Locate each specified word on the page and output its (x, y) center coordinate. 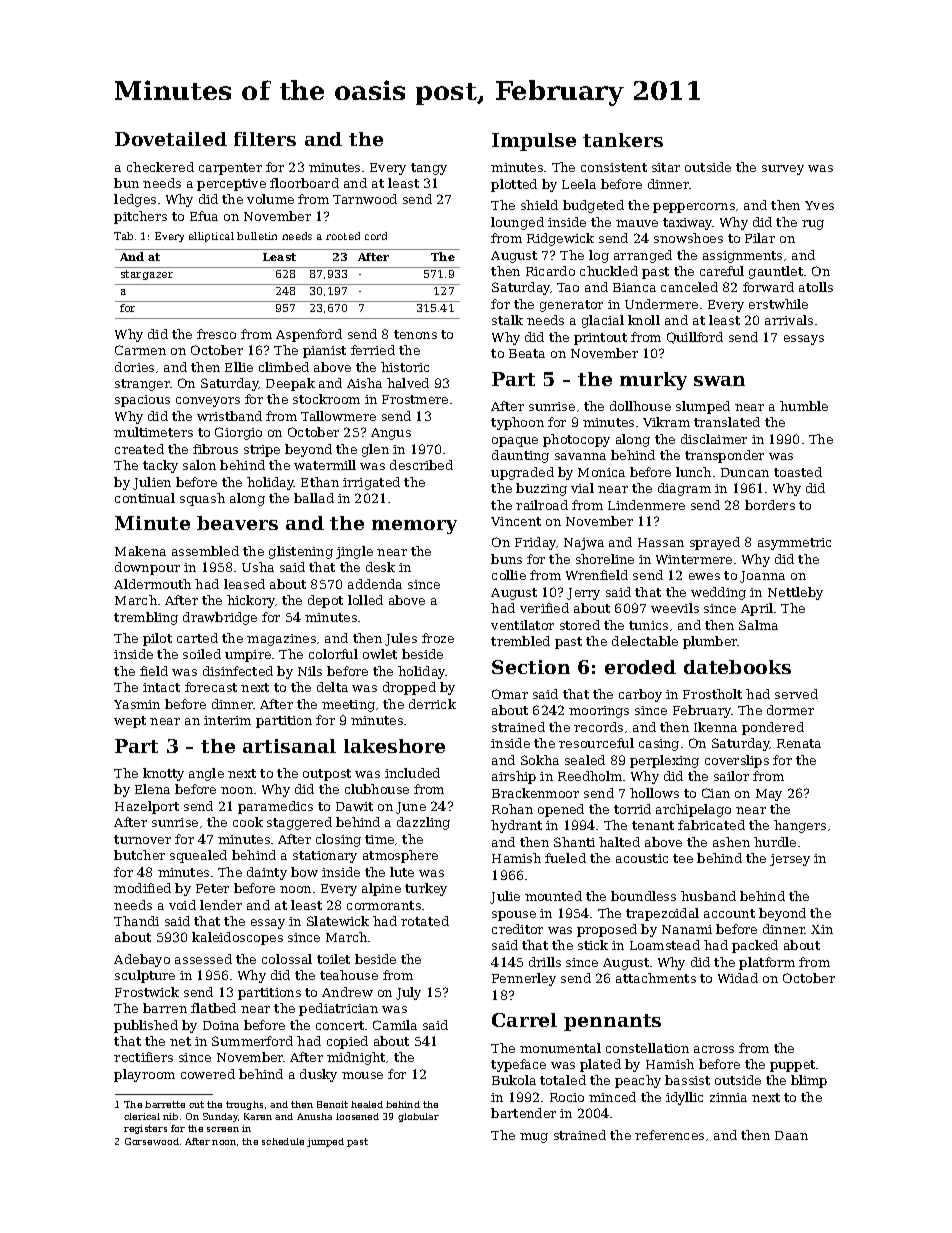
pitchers (140, 217)
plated (600, 1065)
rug (813, 225)
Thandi (136, 921)
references (669, 1135)
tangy (429, 169)
